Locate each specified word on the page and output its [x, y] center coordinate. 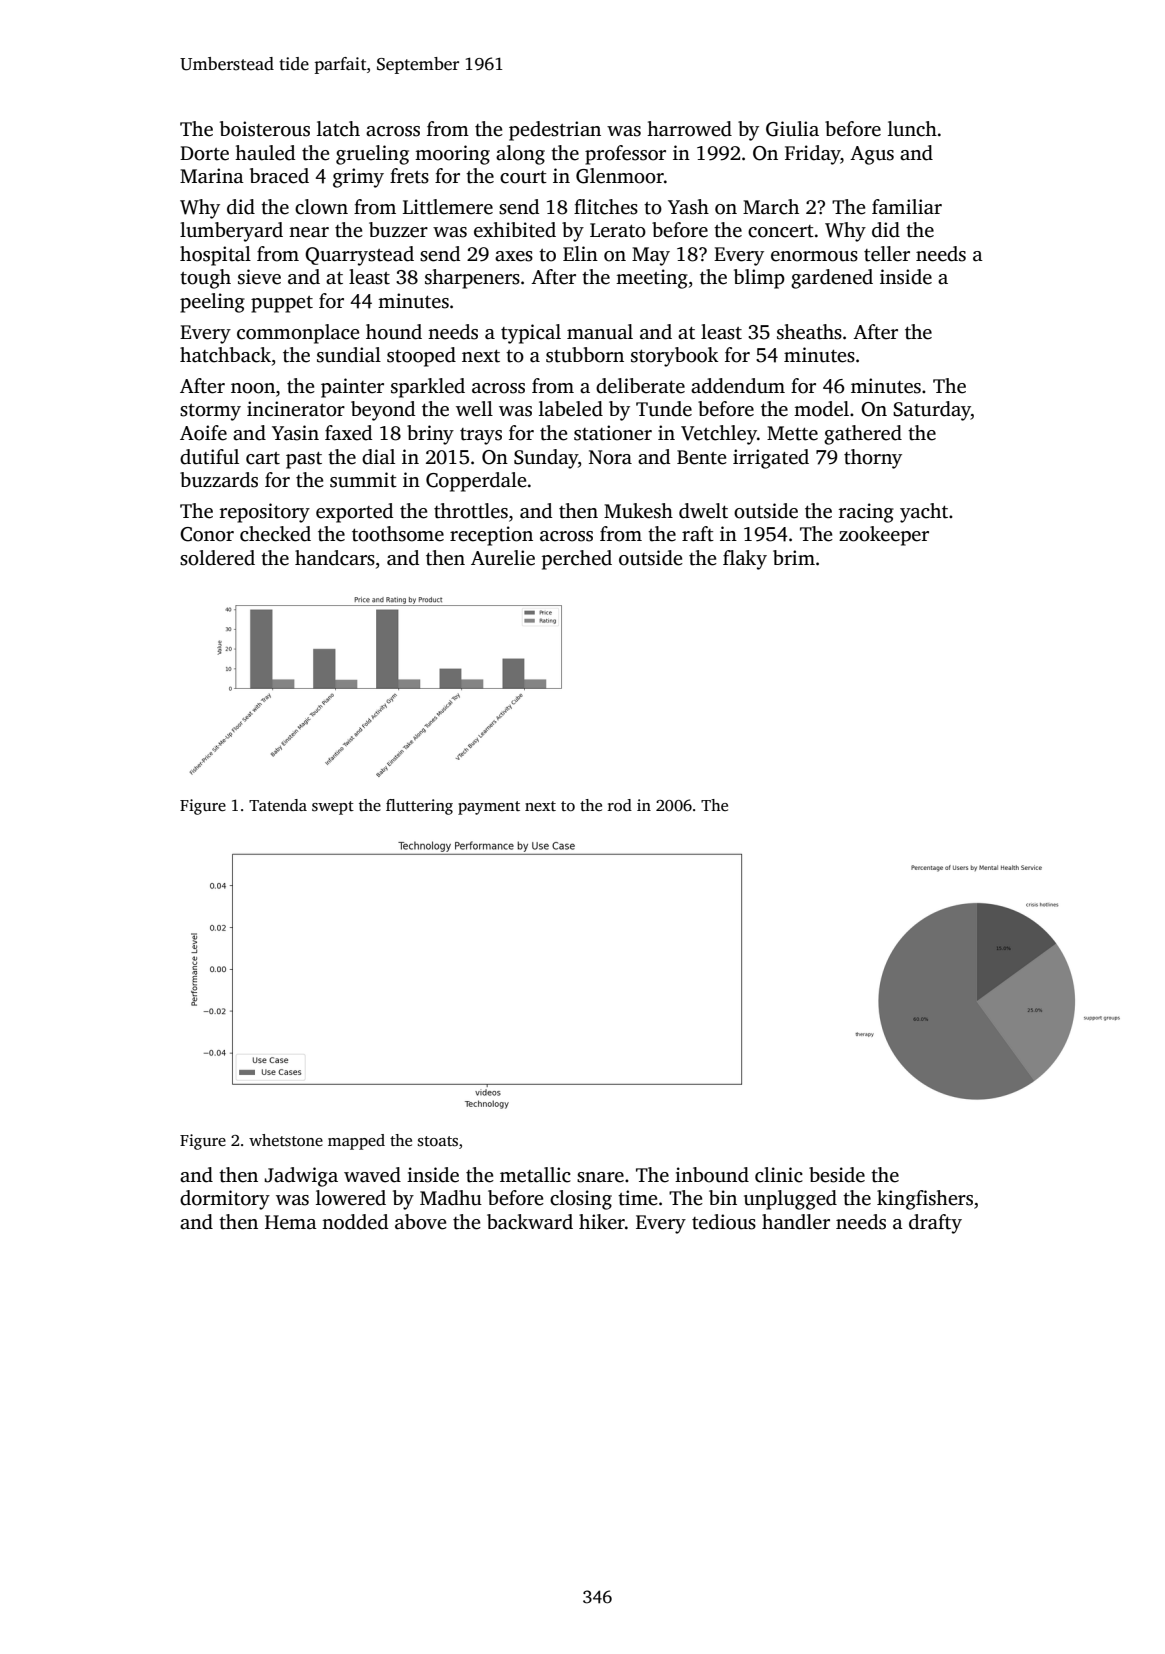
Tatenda [278, 805]
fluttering [419, 807]
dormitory [225, 1200]
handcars [335, 558]
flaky [745, 560]
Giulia [792, 129]
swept [333, 808]
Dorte [204, 153]
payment [489, 808]
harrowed [689, 129]
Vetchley [719, 435]
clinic [779, 1175]
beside [837, 1175]
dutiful [209, 457]
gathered [863, 435]
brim [794, 557]
